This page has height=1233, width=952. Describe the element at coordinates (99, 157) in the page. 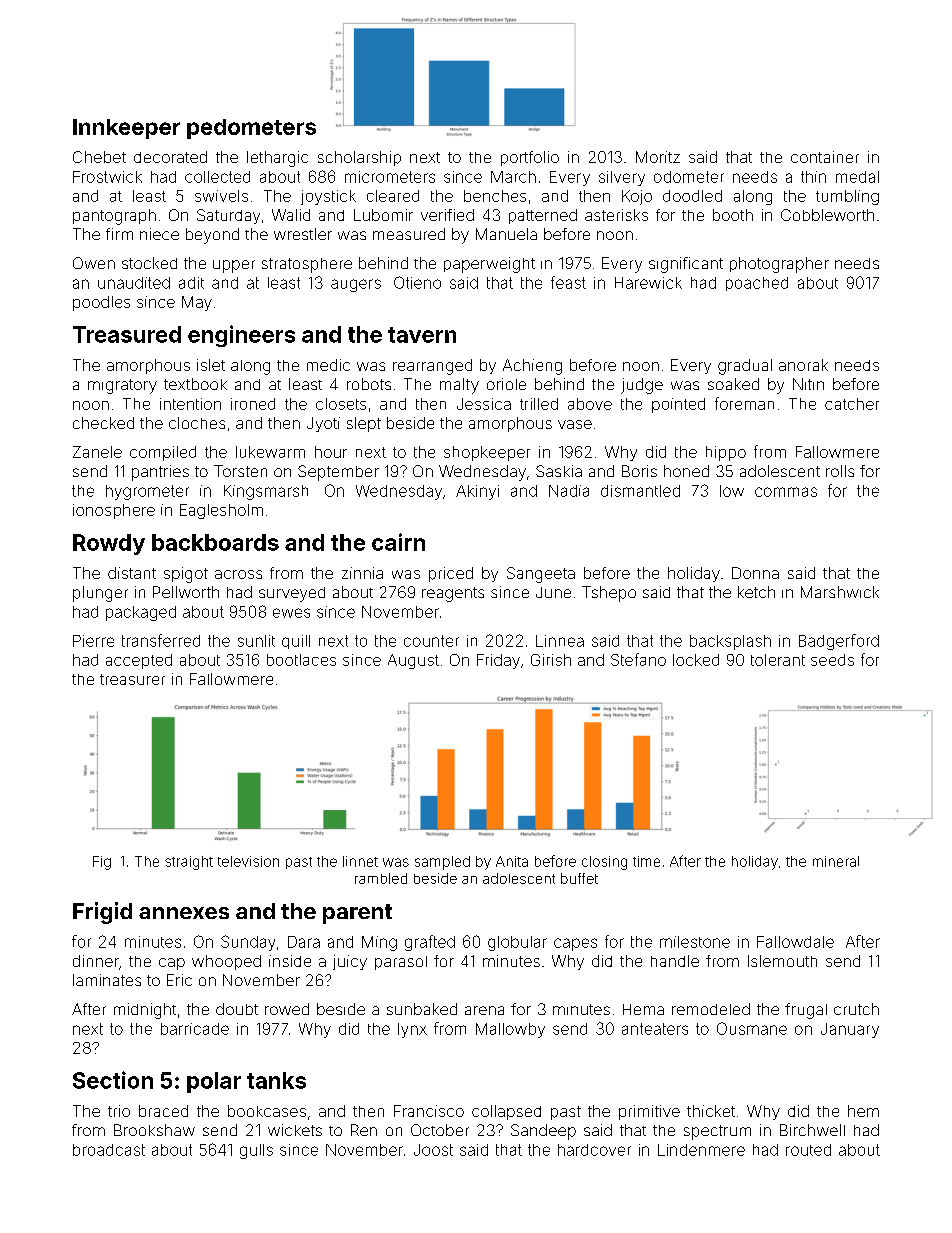

I see `Chebet` at that location.
